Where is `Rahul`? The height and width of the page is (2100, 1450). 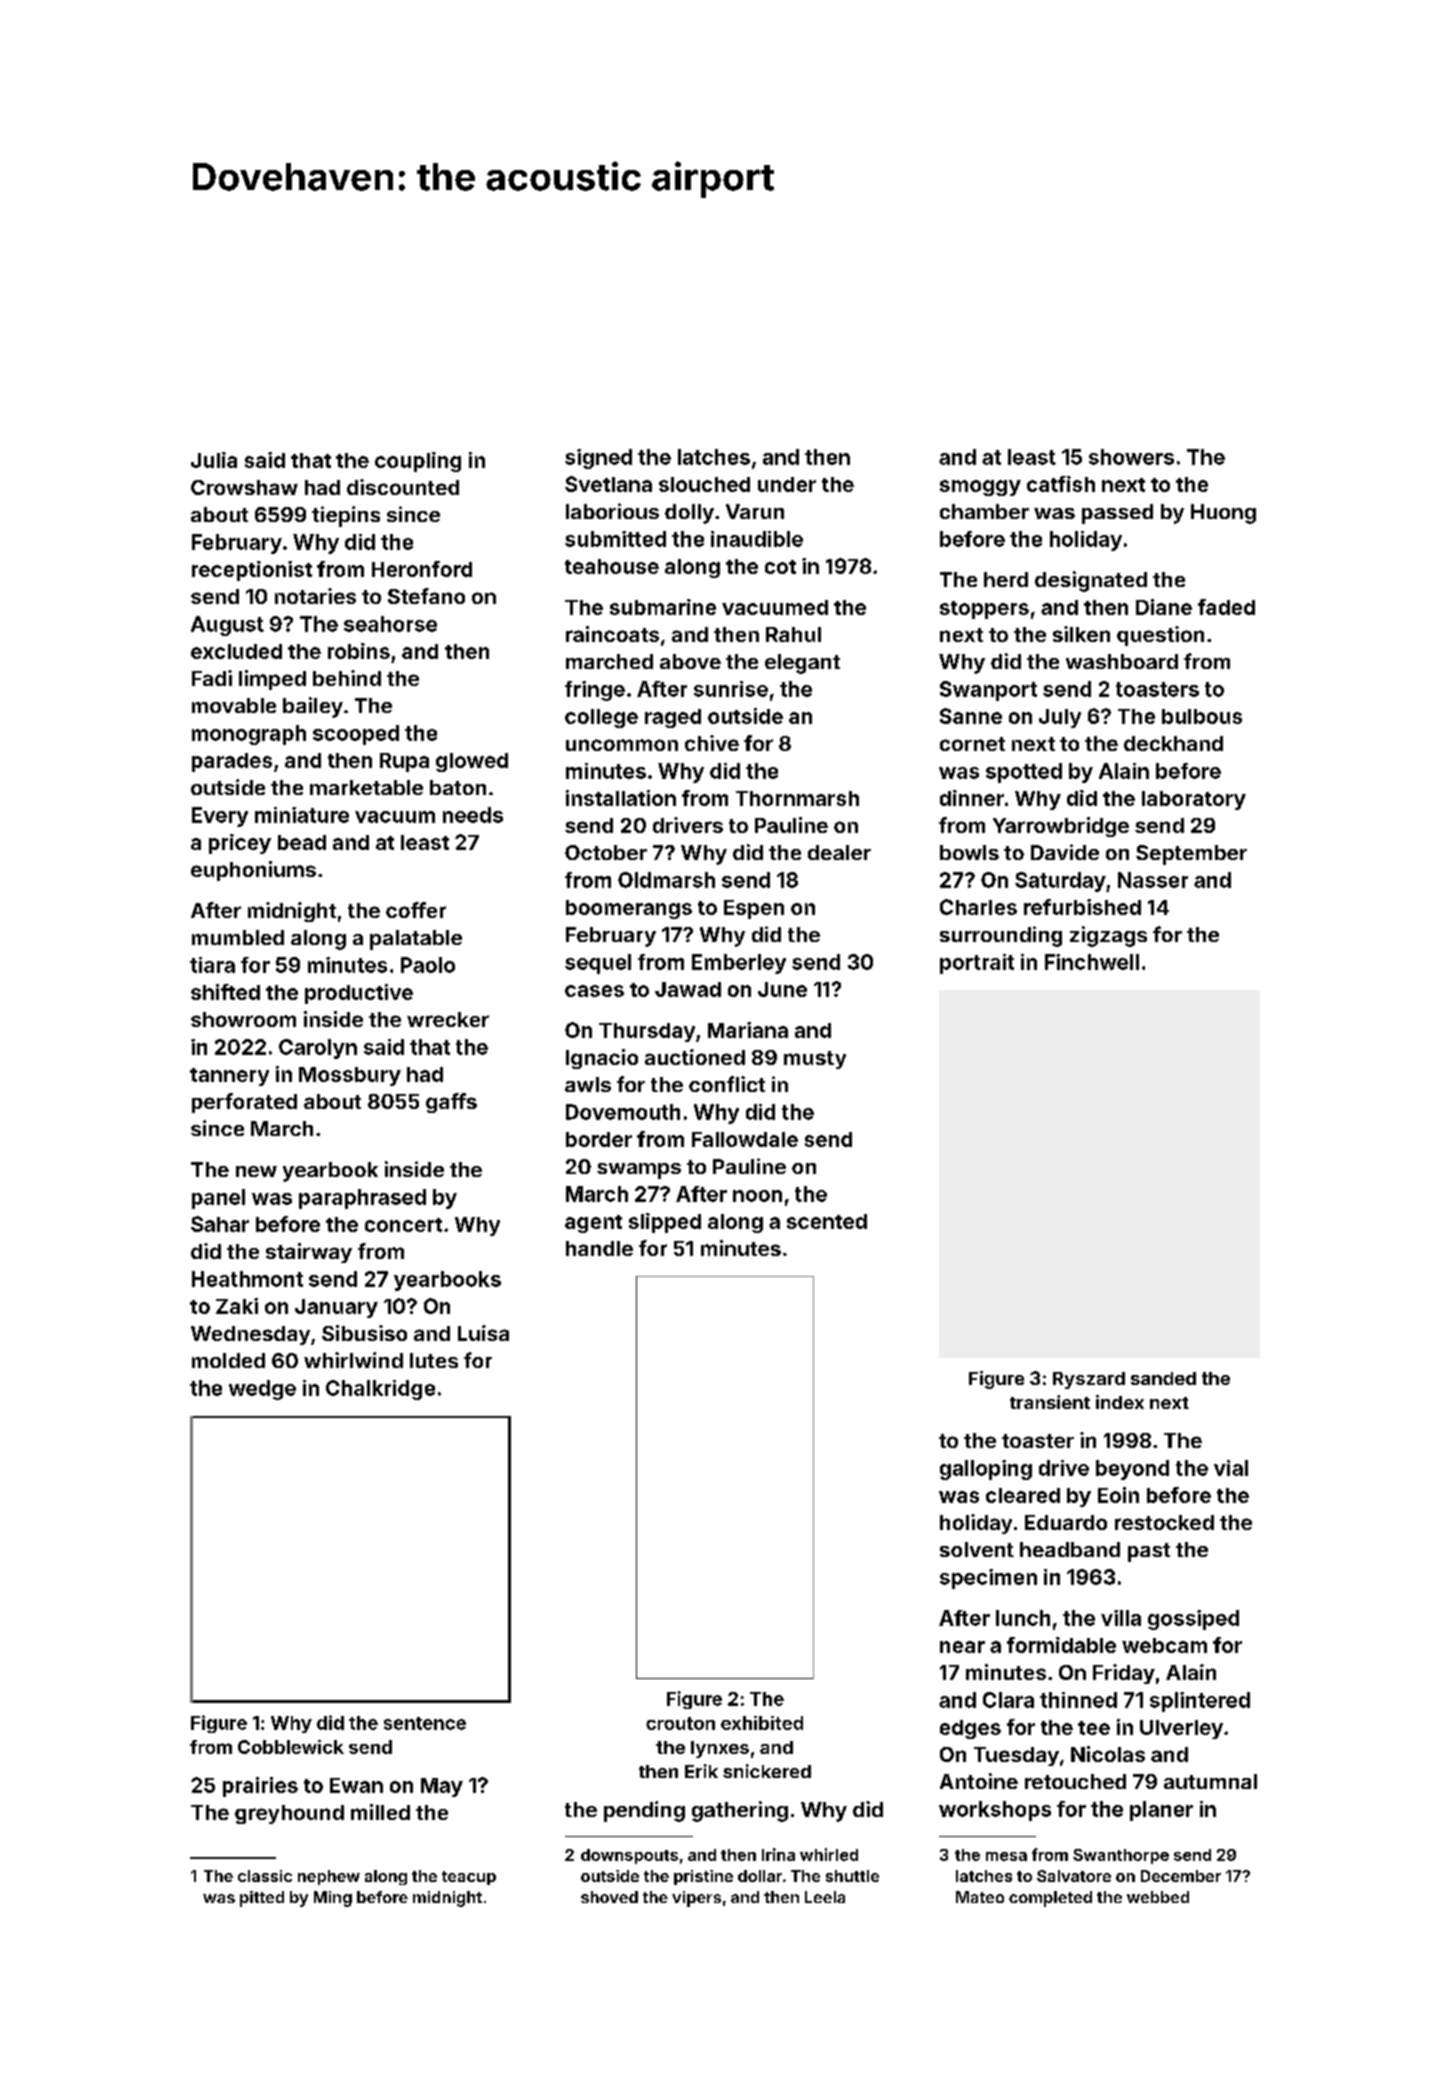 Rahul is located at coordinates (793, 634).
